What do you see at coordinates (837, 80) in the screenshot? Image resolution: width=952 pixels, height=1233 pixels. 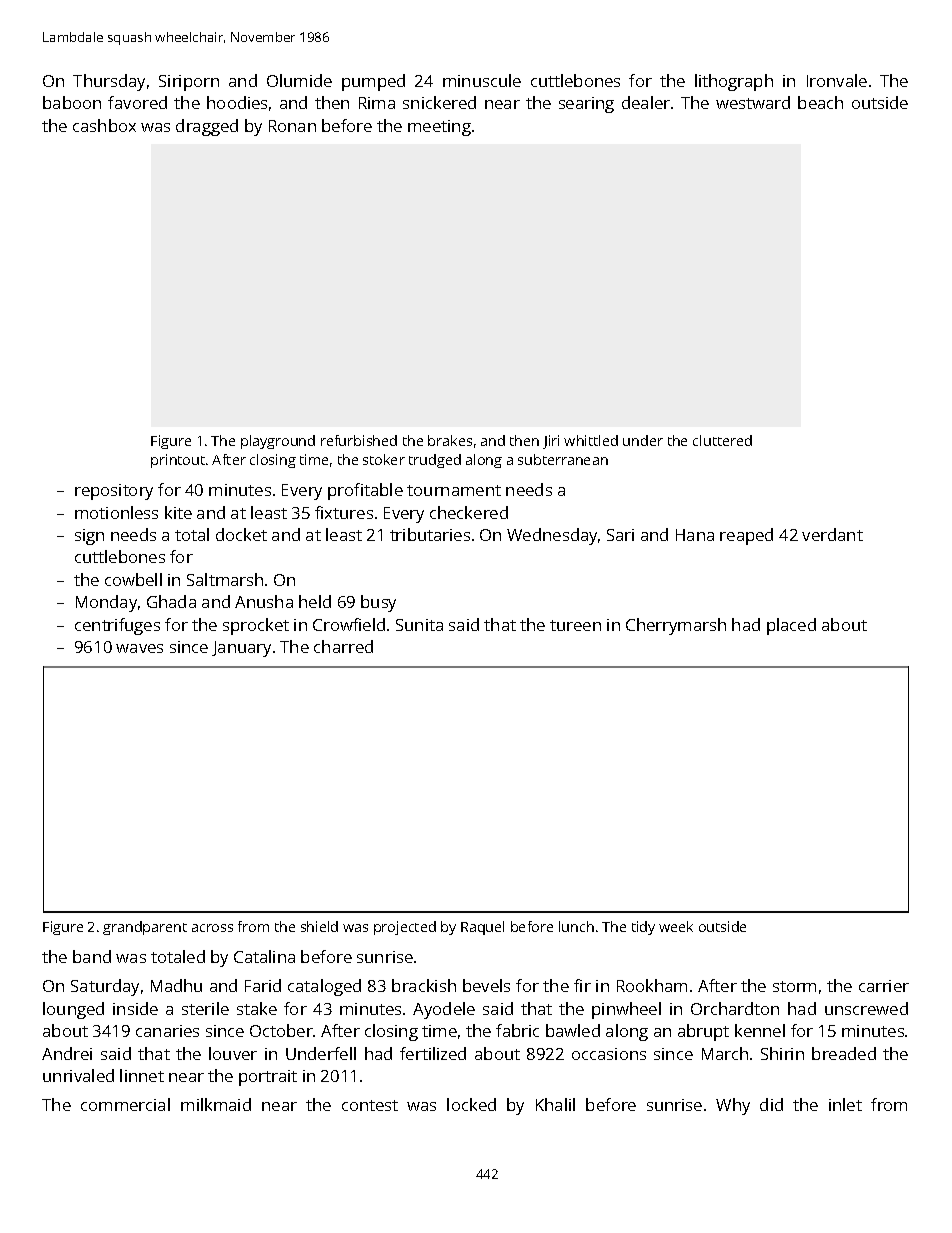 I see `Ironvale` at bounding box center [837, 80].
